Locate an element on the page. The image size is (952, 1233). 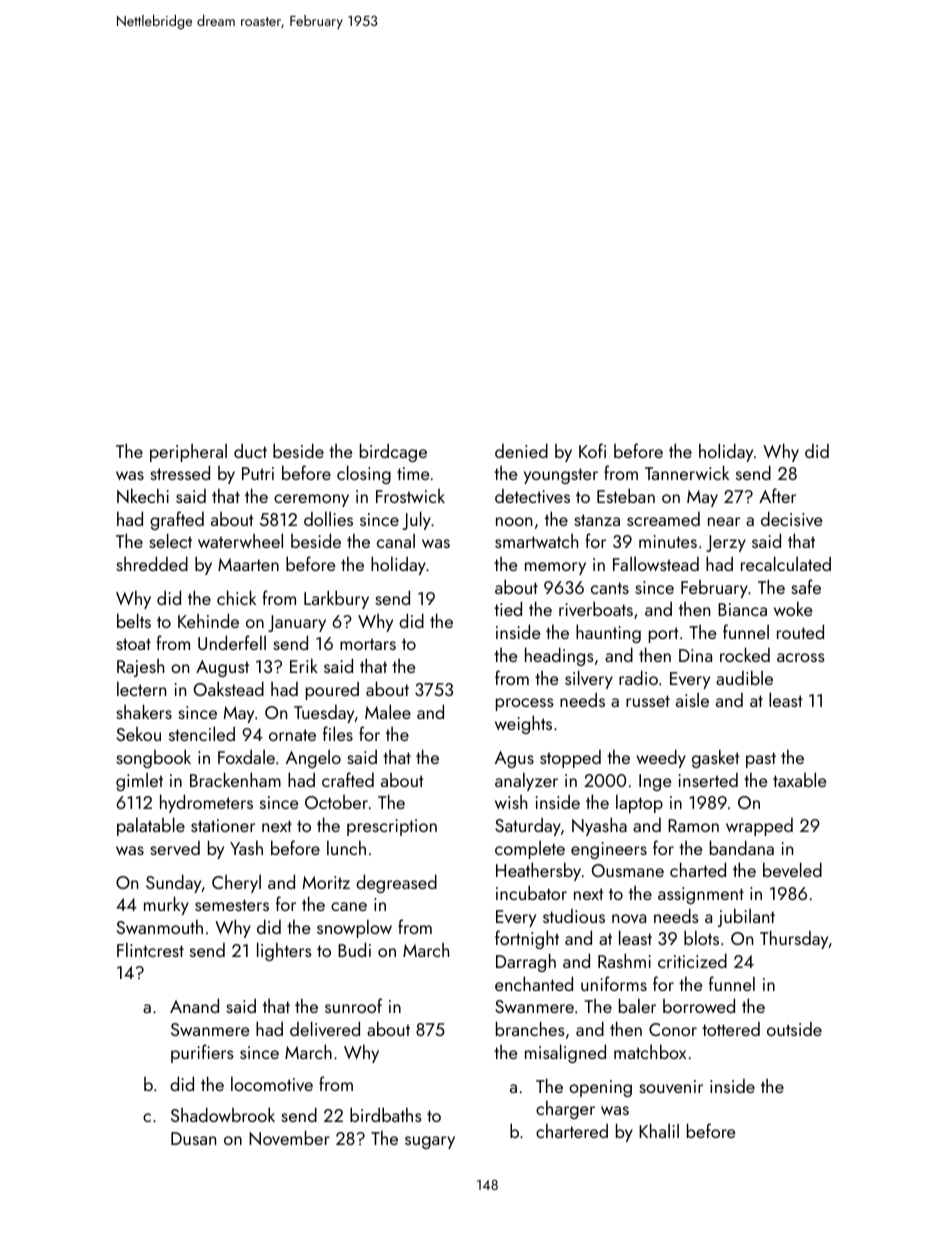
bandana is located at coordinates (742, 847).
